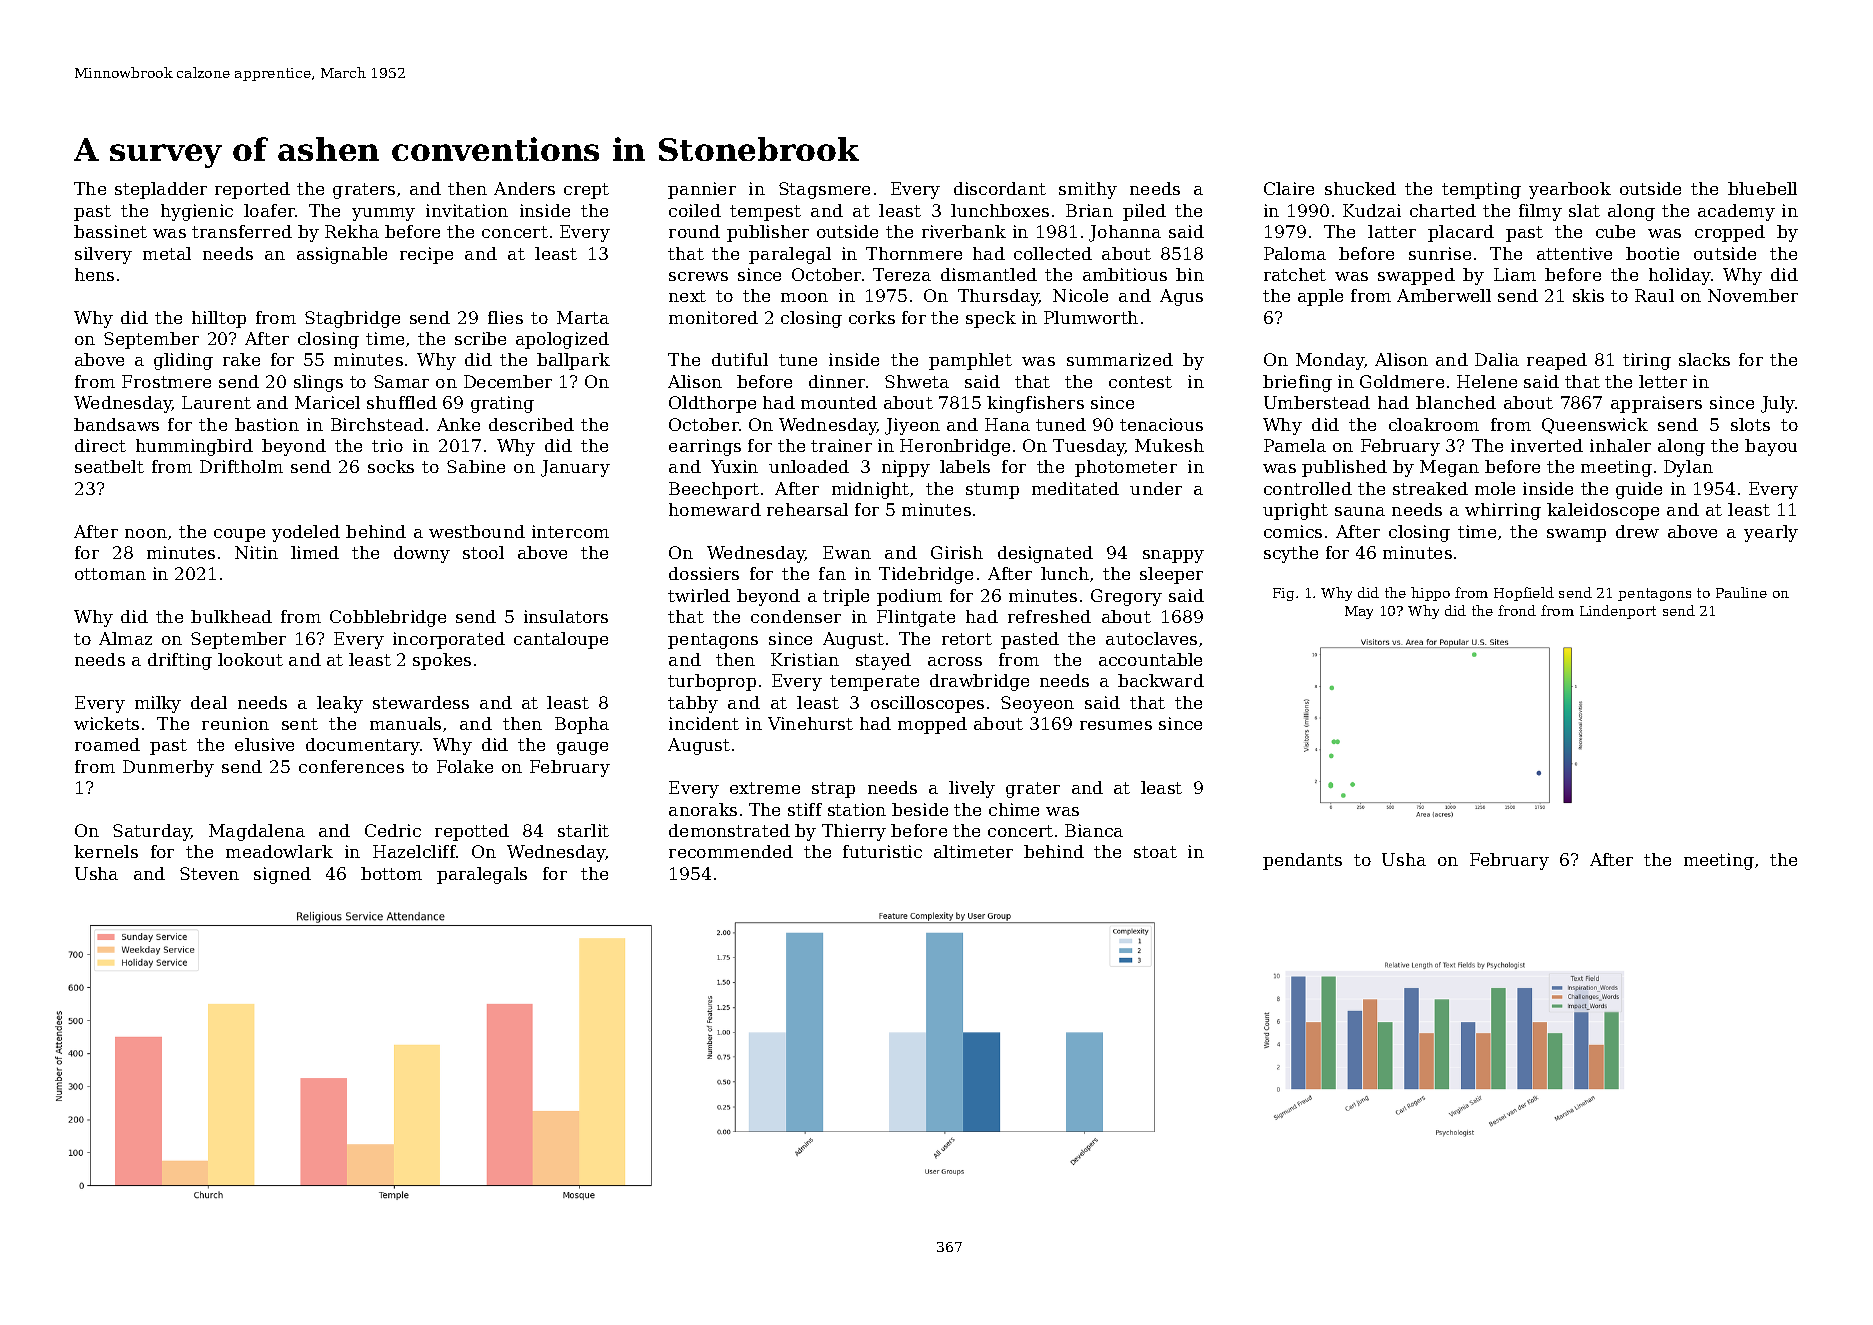 The image size is (1873, 1325). What do you see at coordinates (1302, 861) in the screenshot?
I see `pendants` at bounding box center [1302, 861].
